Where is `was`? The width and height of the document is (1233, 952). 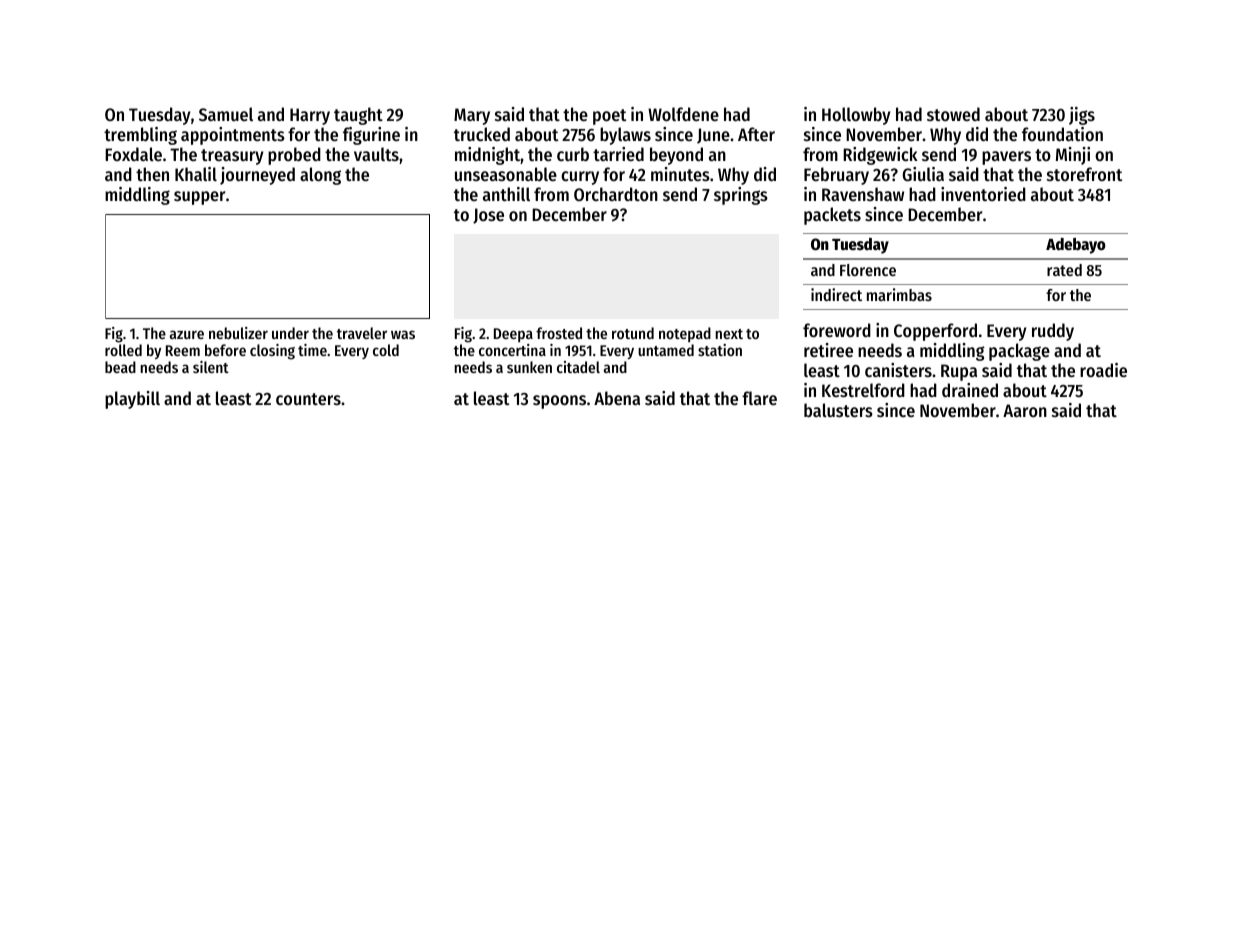 was is located at coordinates (403, 334).
